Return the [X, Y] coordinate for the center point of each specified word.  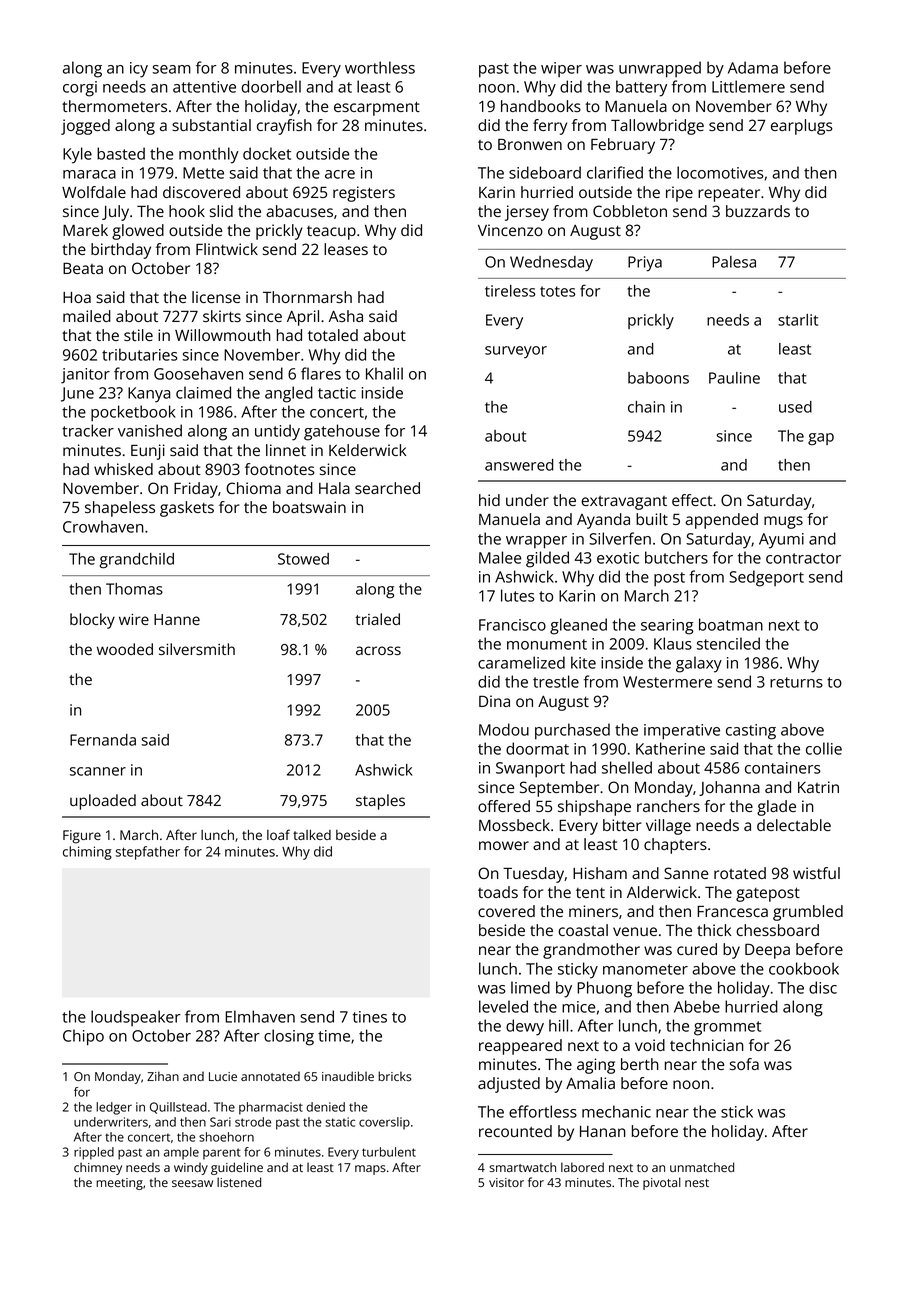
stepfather [148, 853]
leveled [503, 1006]
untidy [277, 432]
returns [796, 682]
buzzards [758, 211]
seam [172, 69]
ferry [550, 127]
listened [239, 1182]
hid [489, 500]
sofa [744, 1064]
